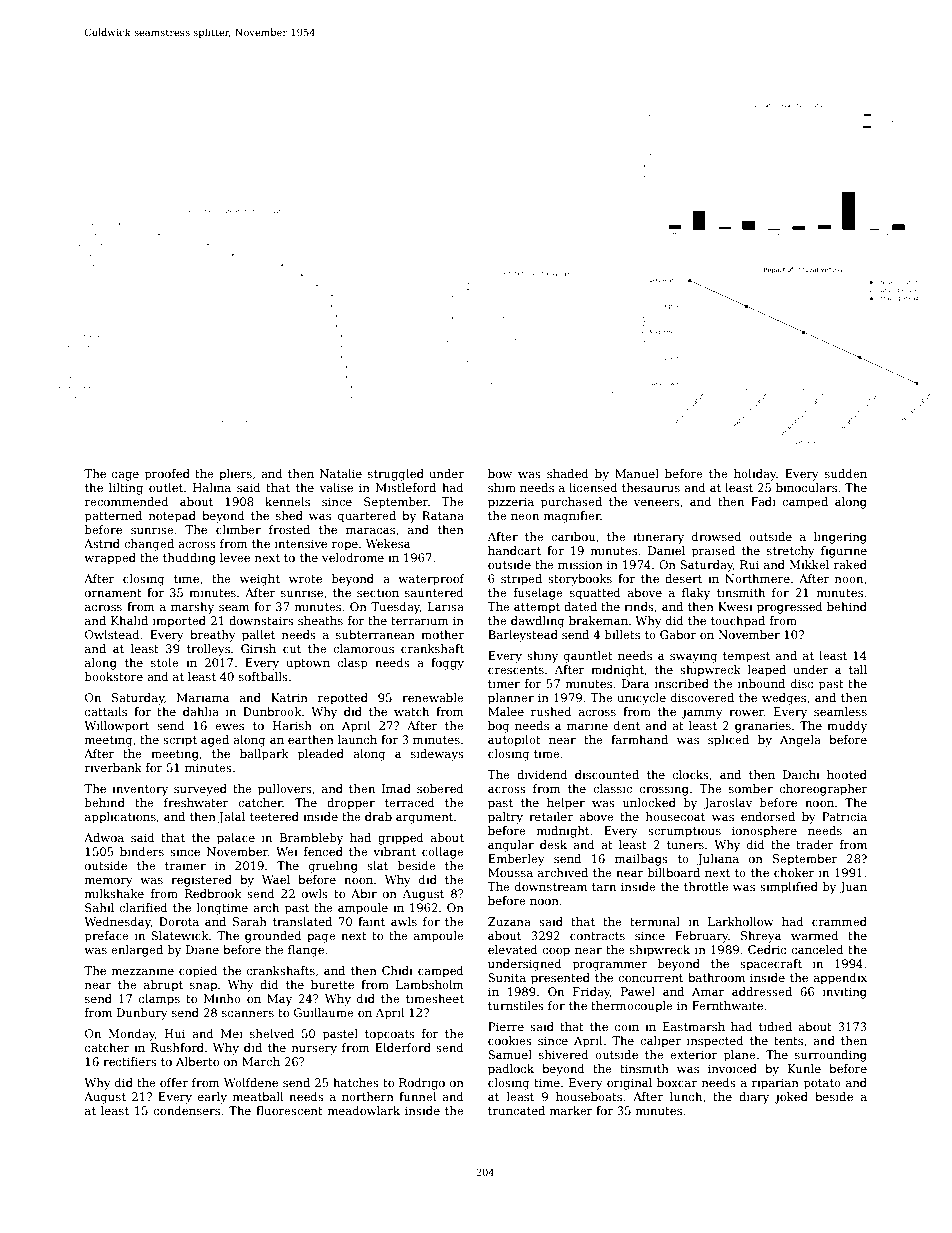 The height and width of the image is (1233, 952). Describe the element at coordinates (430, 984) in the image. I see `Lambsholm` at that location.
